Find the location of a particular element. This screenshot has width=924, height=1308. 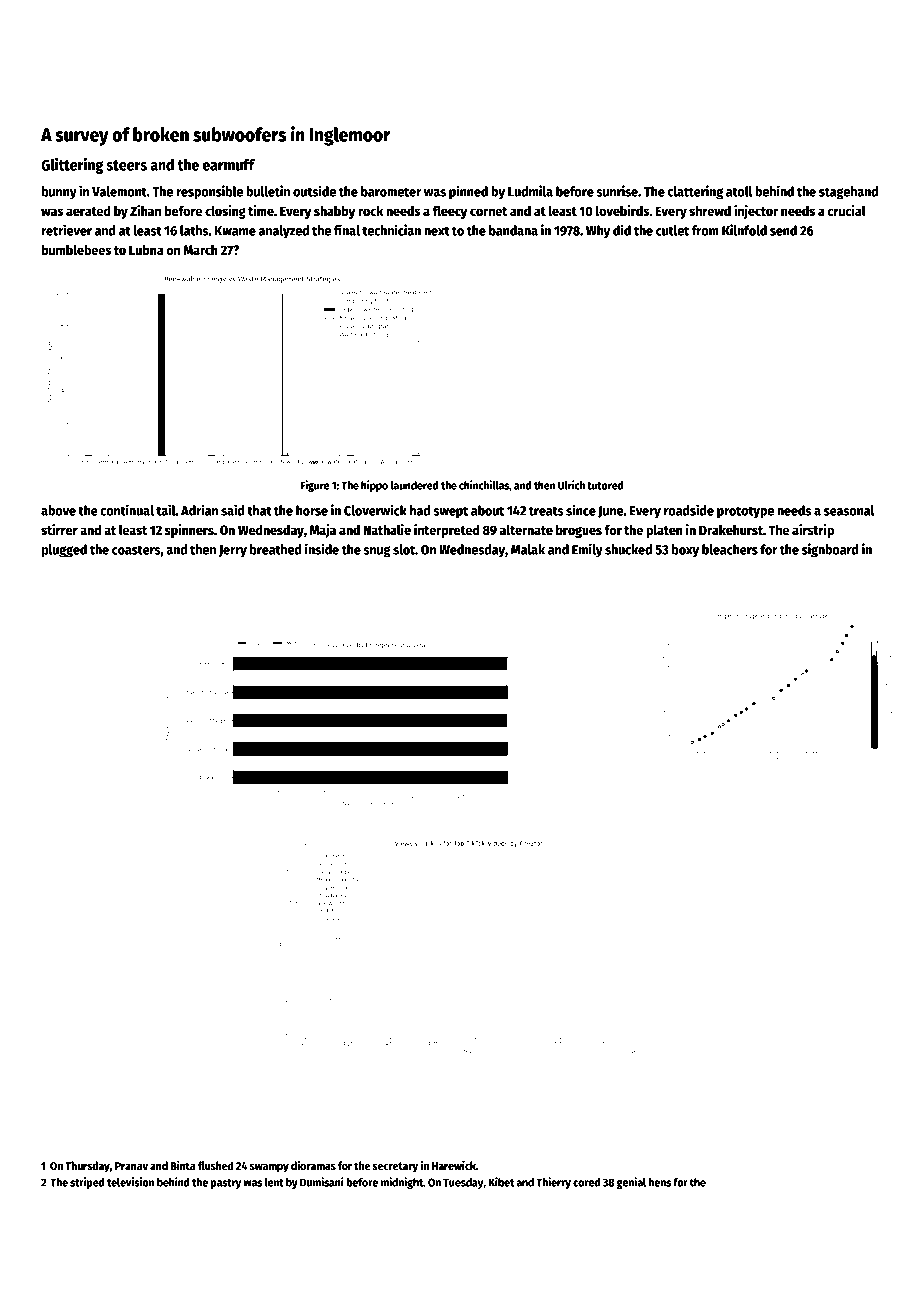

bunny is located at coordinates (59, 193).
